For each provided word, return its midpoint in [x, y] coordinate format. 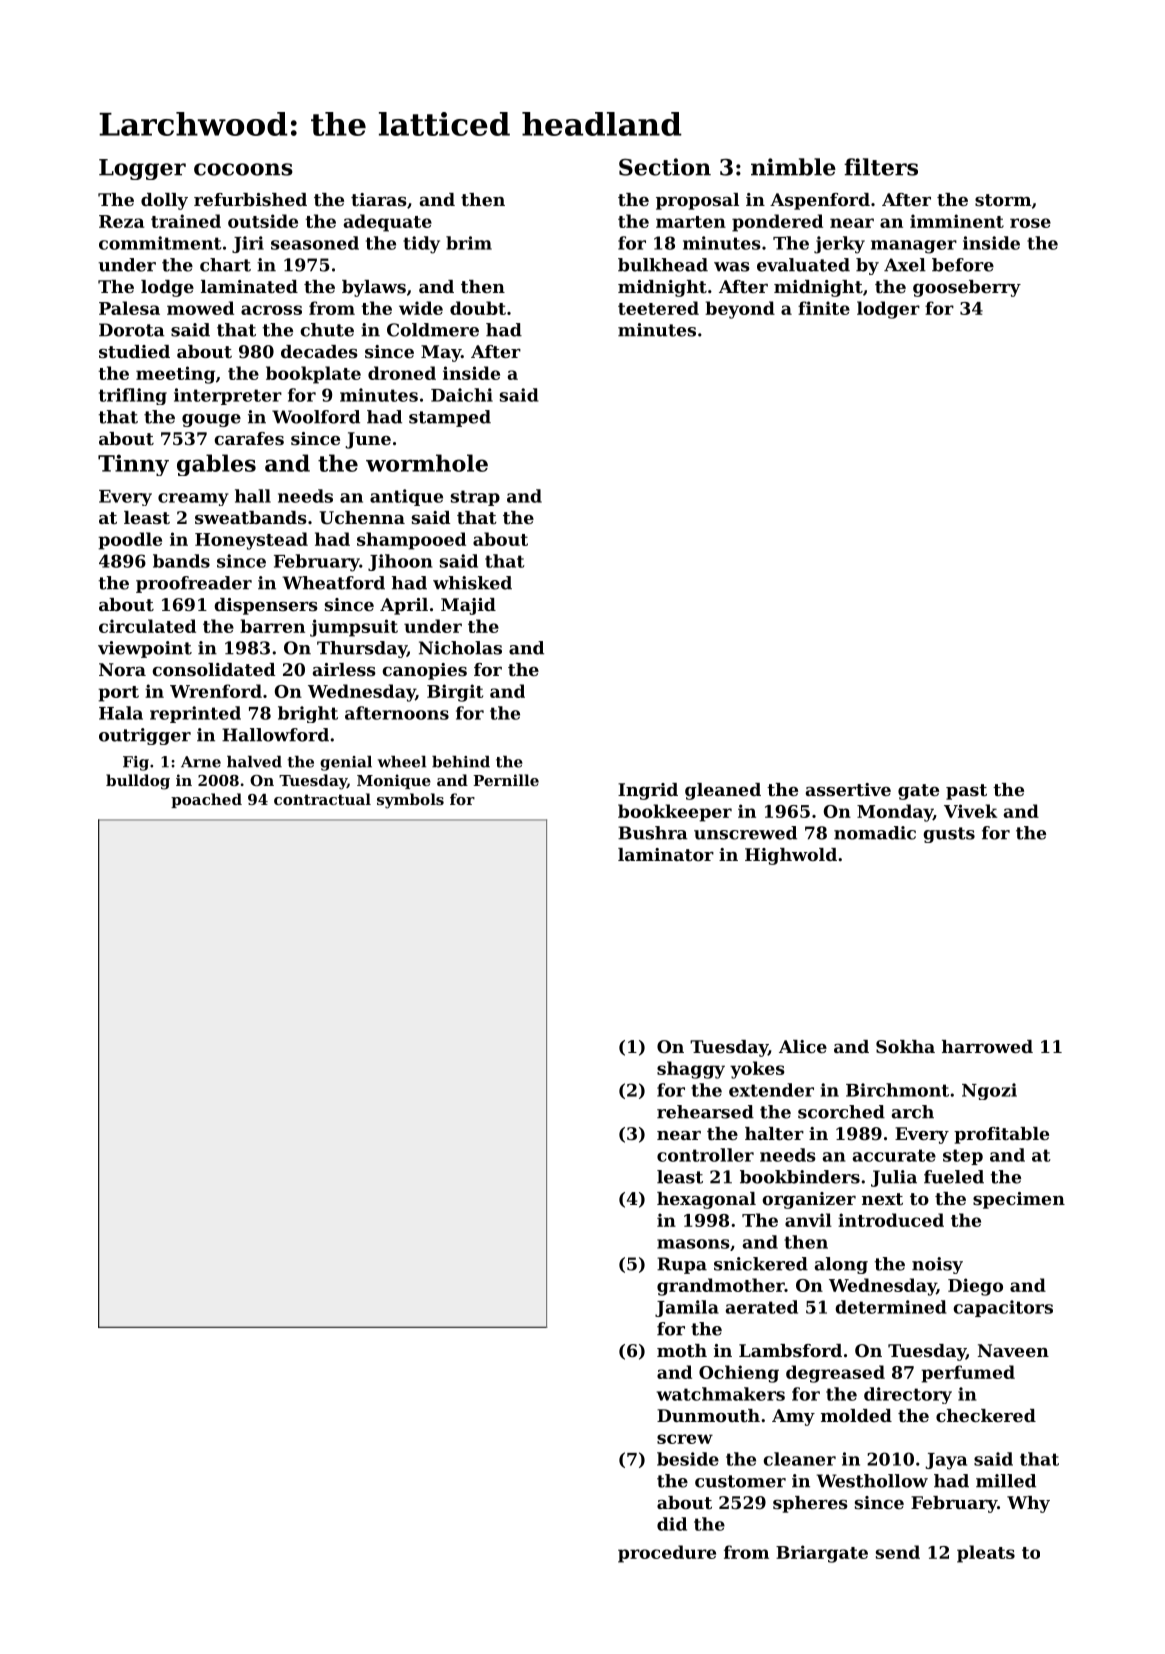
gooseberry [967, 288]
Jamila [687, 1308]
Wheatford [333, 583]
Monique [394, 781]
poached [206, 800]
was [732, 267]
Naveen [1013, 1350]
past [966, 792]
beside [688, 1459]
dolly [164, 201]
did [672, 1524]
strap [475, 498]
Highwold [791, 856]
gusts [949, 835]
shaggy [691, 1070]
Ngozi [989, 1091]
